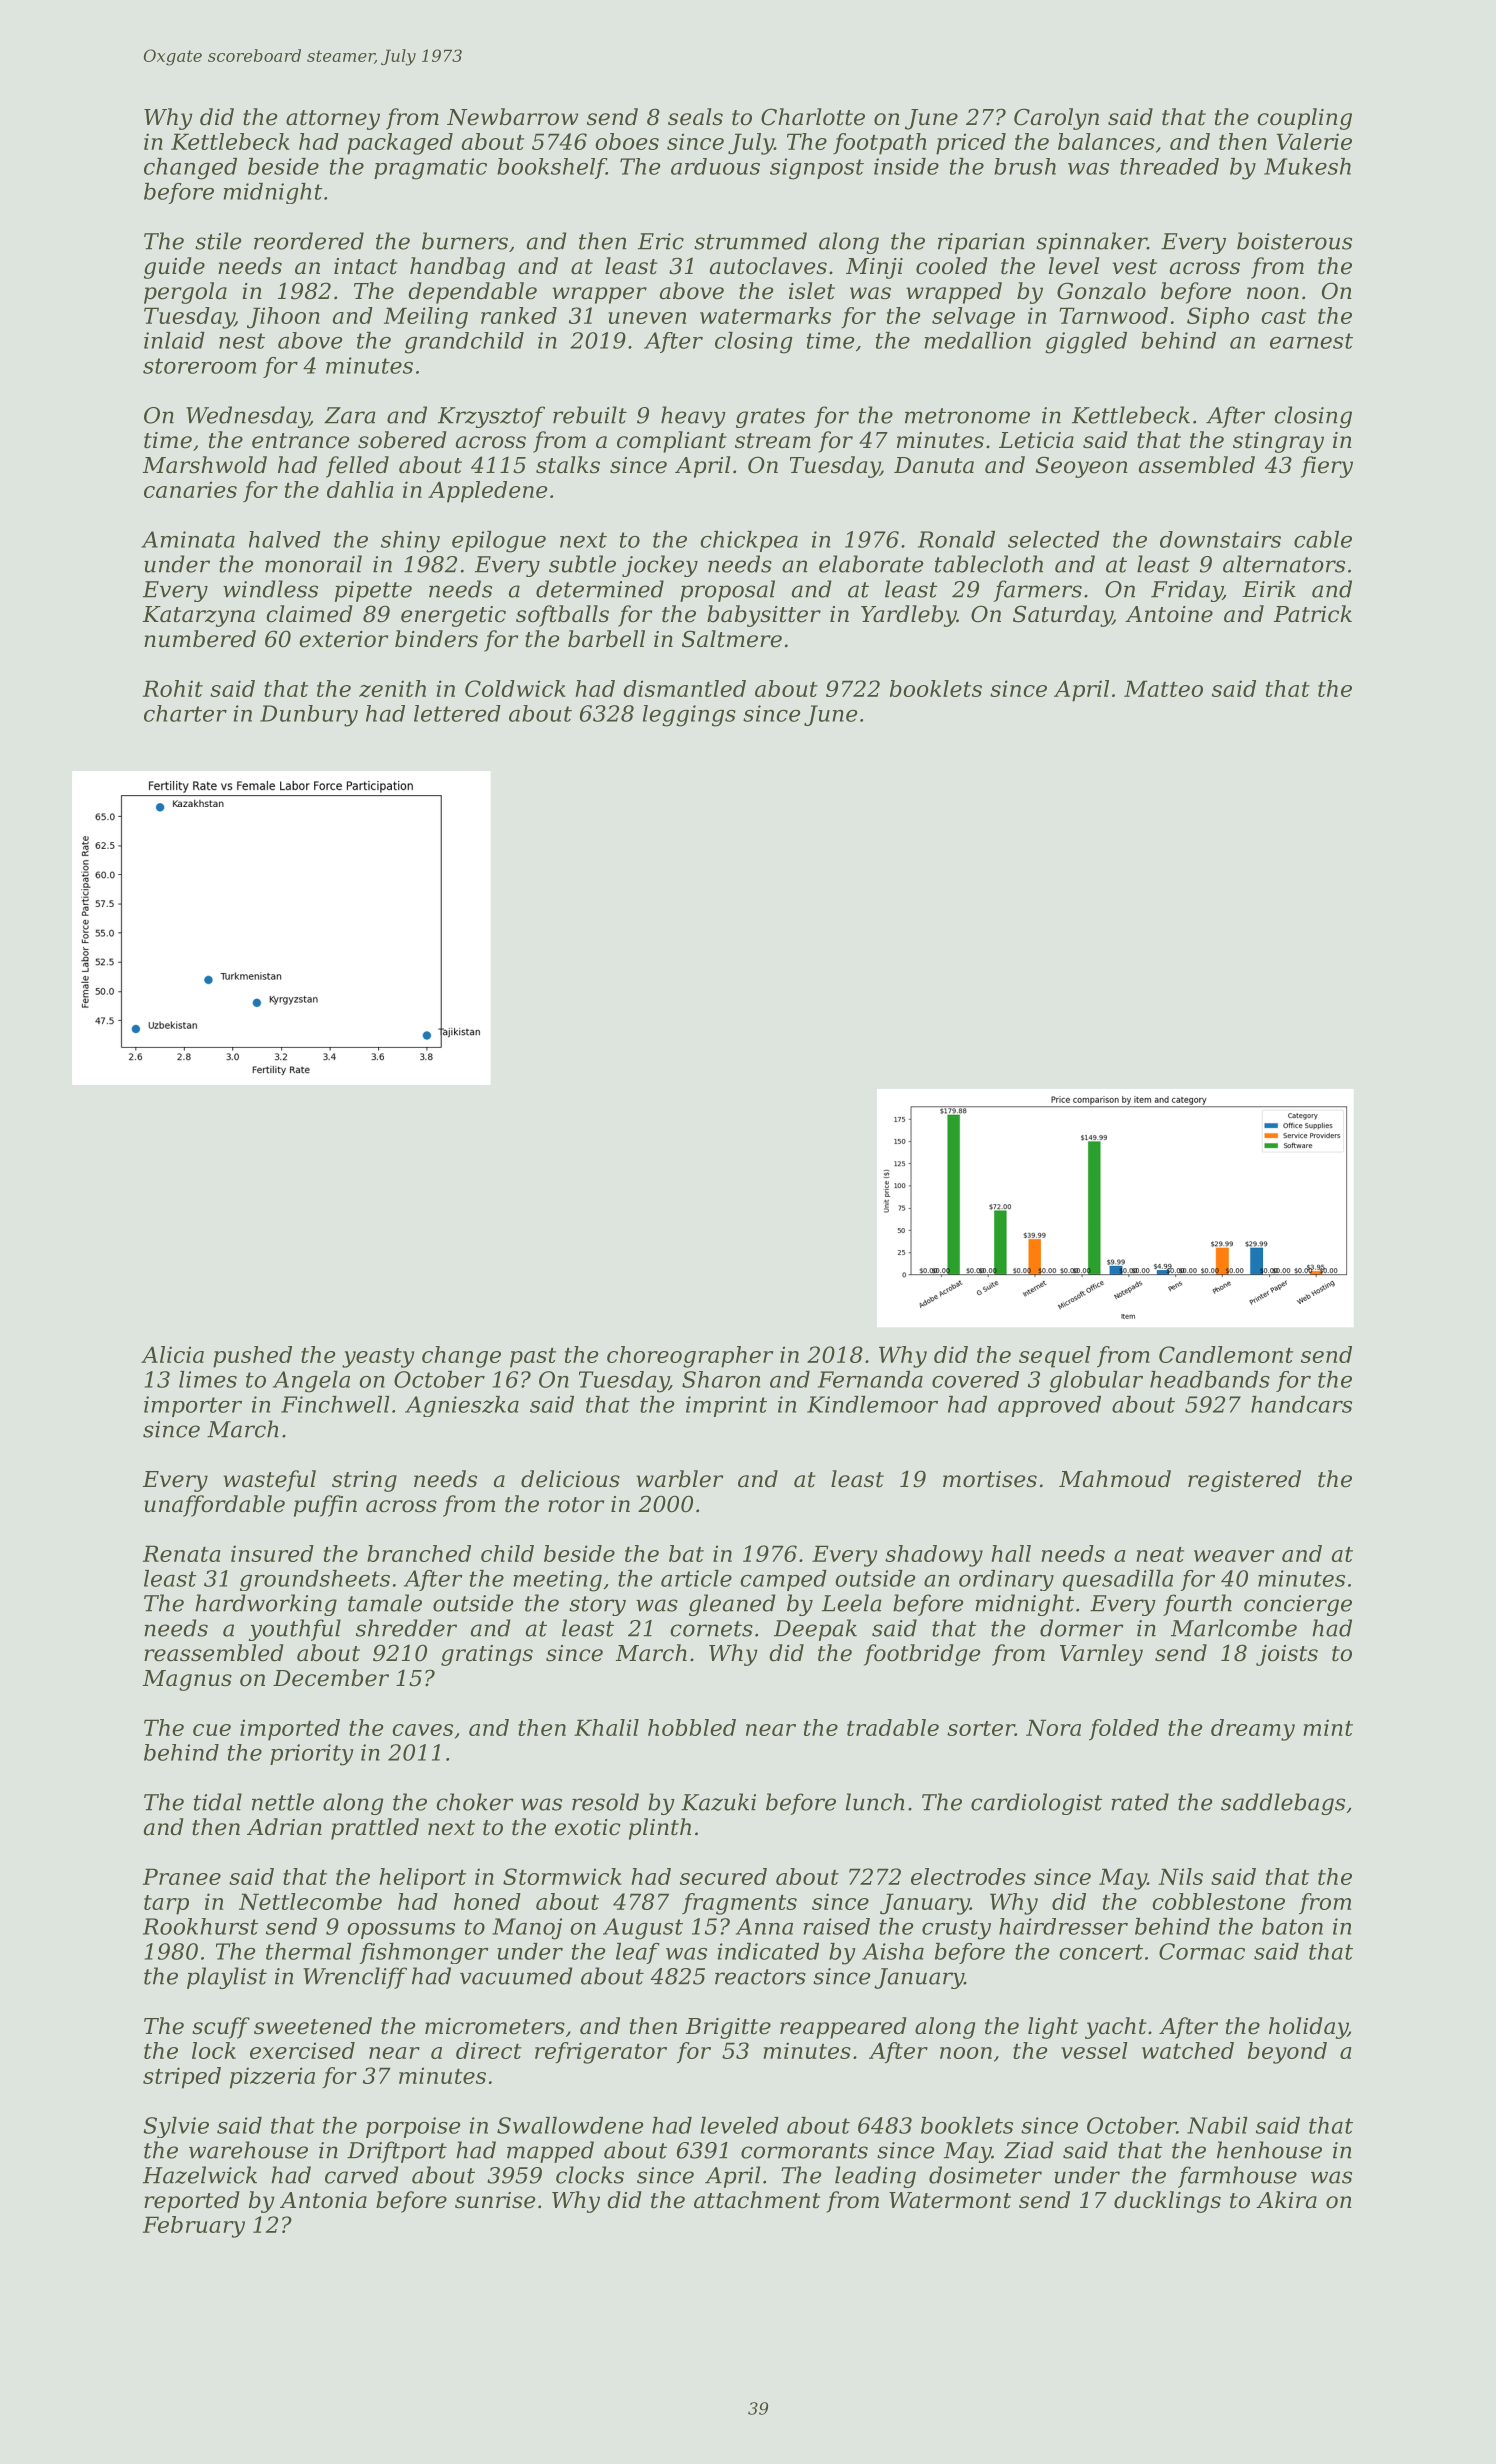 This screenshot has height=2464, width=1496. I want to click on Antonia, so click(323, 2200).
